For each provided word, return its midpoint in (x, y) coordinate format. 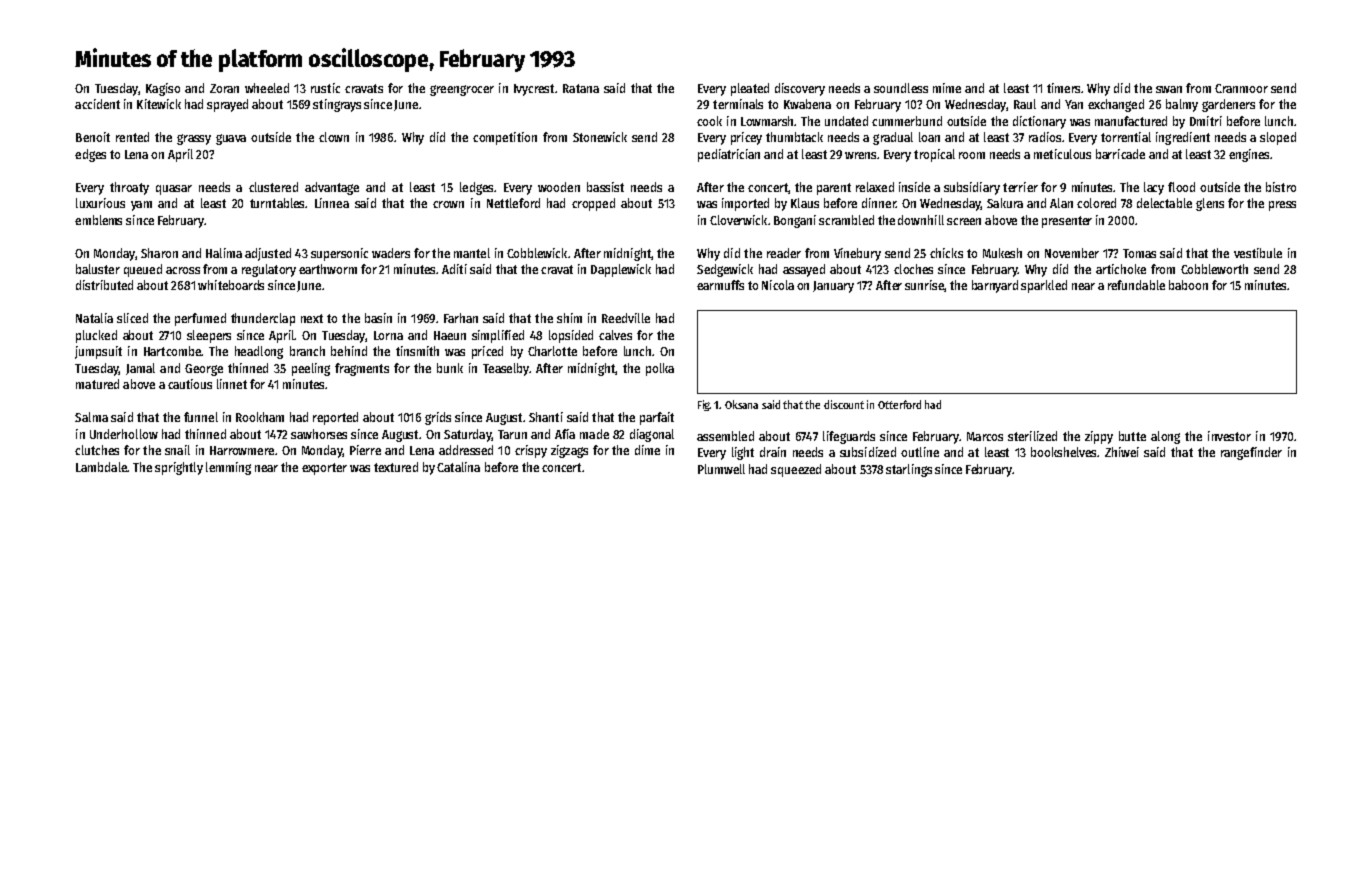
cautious (190, 384)
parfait (657, 418)
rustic (325, 88)
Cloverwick (738, 220)
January (833, 287)
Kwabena (807, 104)
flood (1181, 187)
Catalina (458, 467)
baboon (1188, 285)
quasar (174, 190)
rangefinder (1251, 453)
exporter (324, 469)
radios (1045, 137)
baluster (98, 269)
